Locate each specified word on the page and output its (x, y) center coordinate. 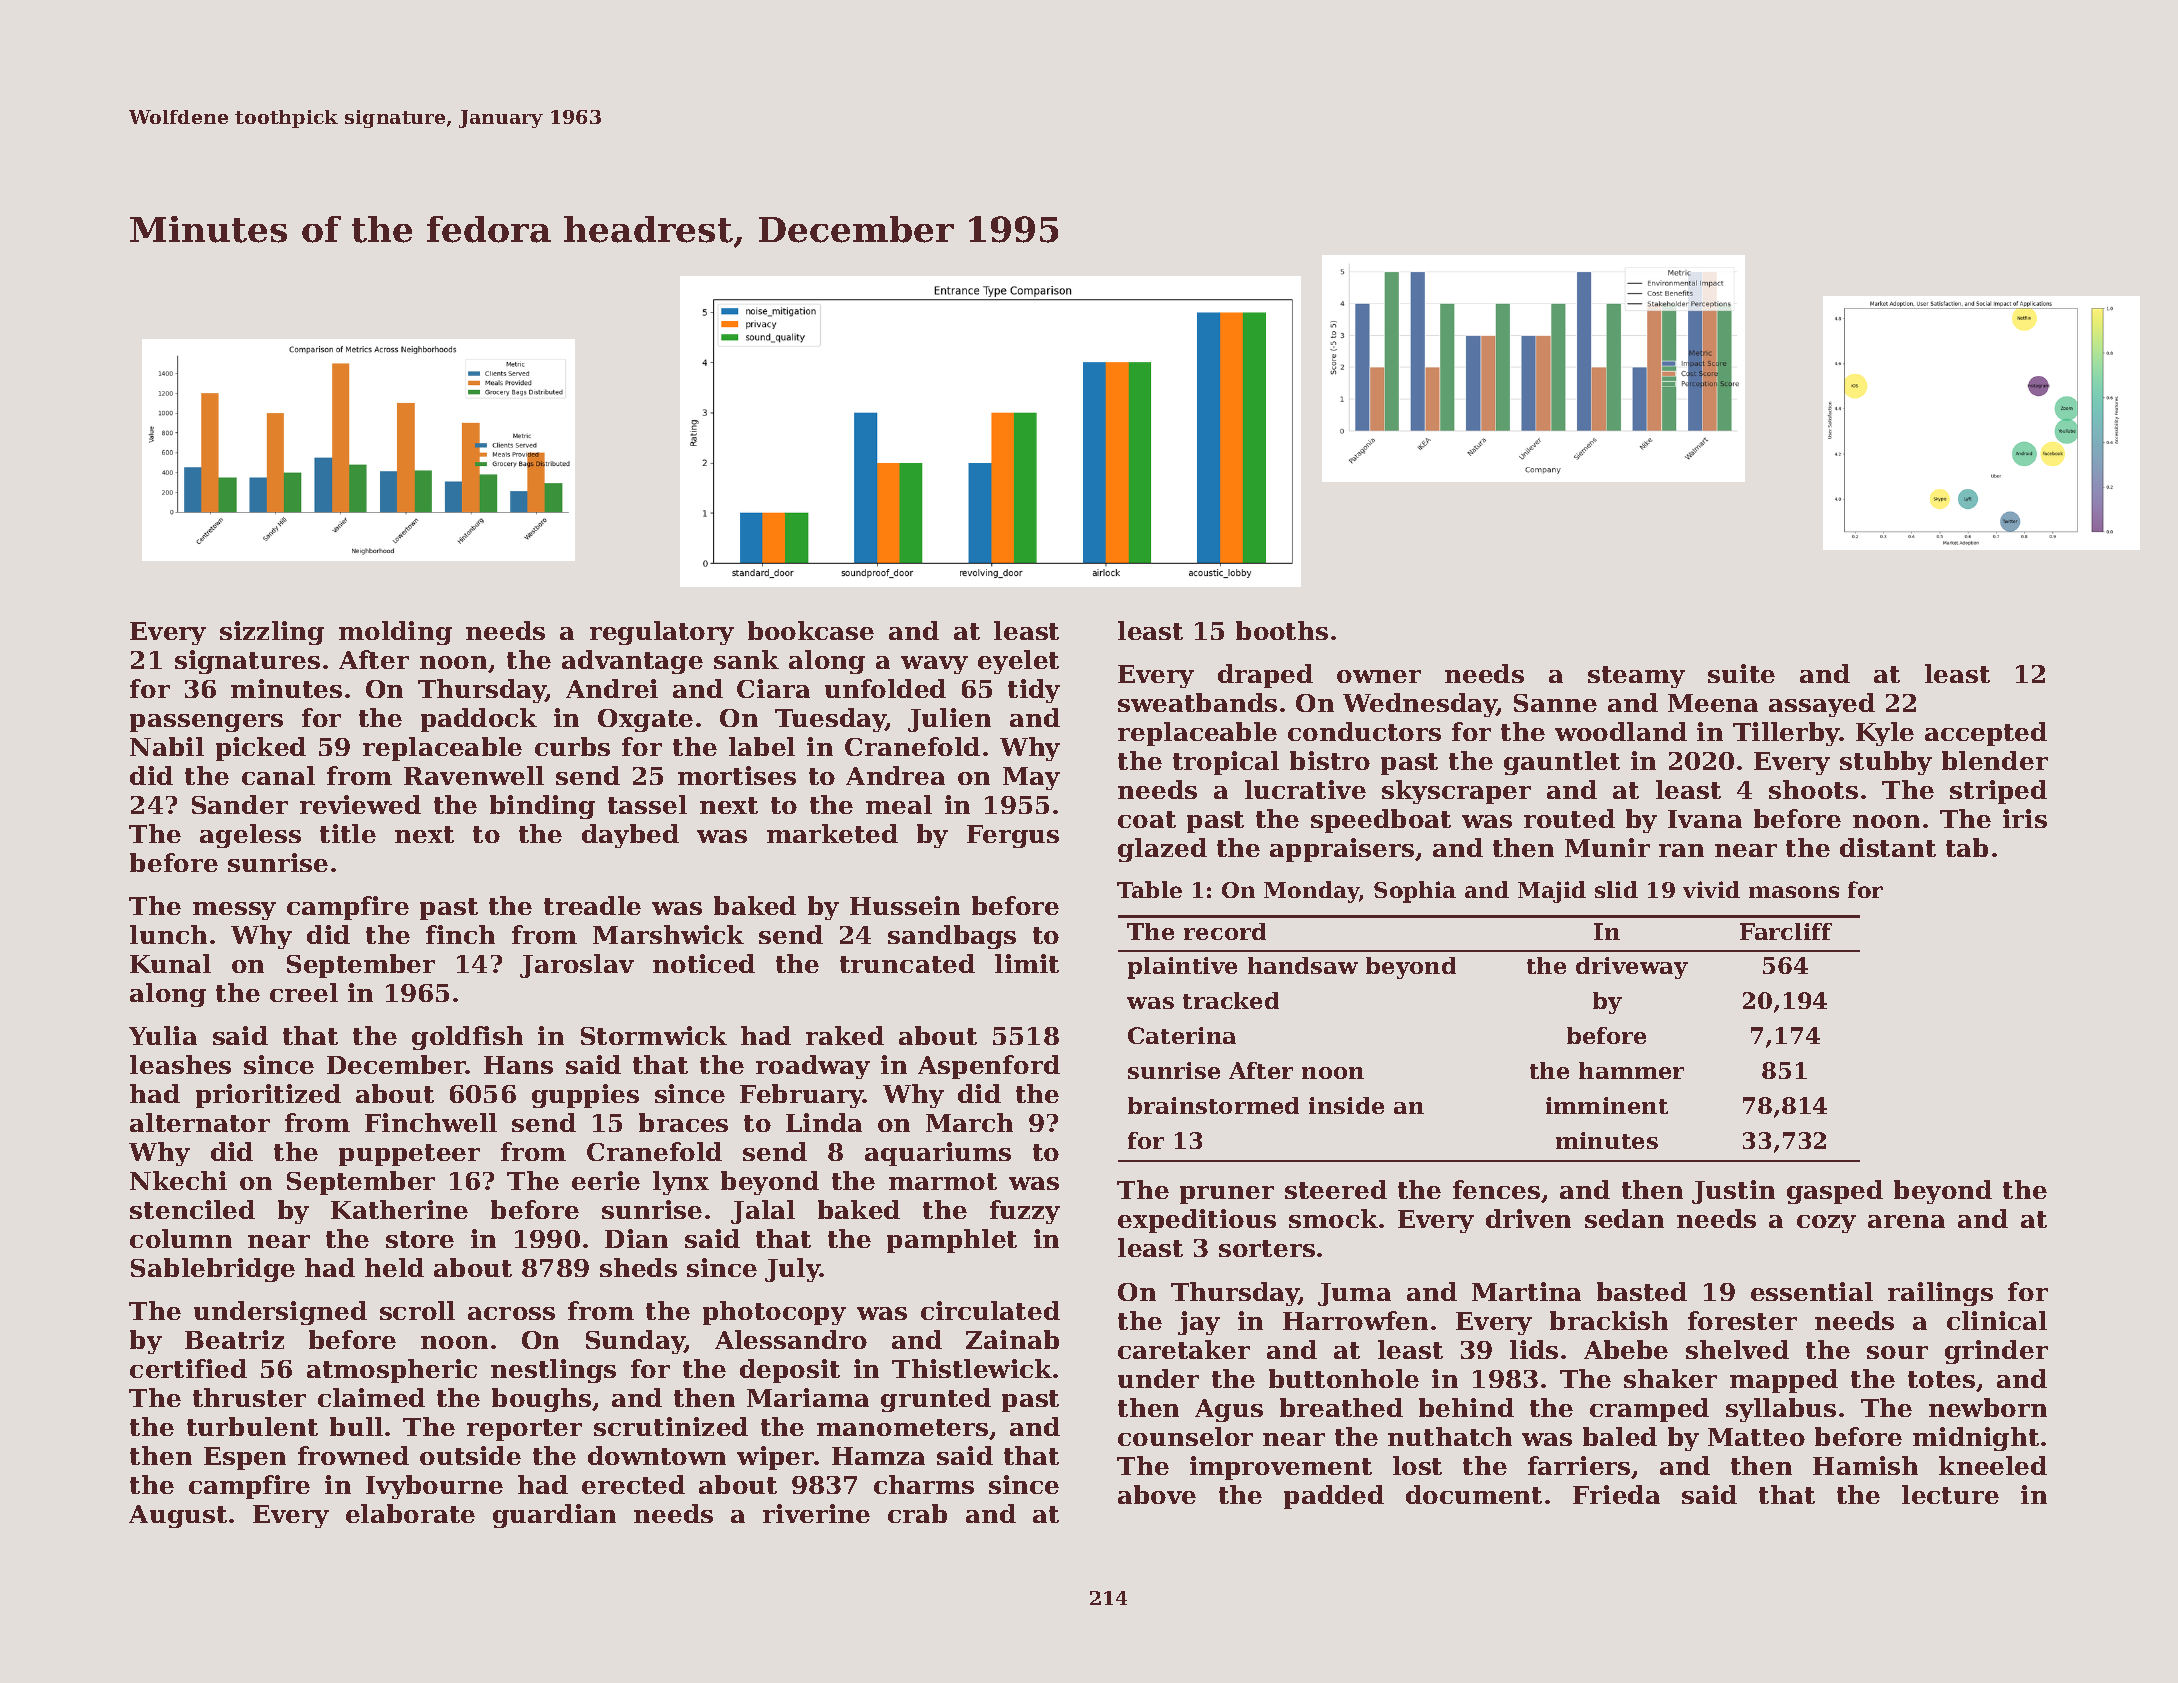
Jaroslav (577, 966)
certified (188, 1368)
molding (395, 633)
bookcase (811, 630)
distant (1888, 847)
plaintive (1182, 968)
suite (1741, 673)
